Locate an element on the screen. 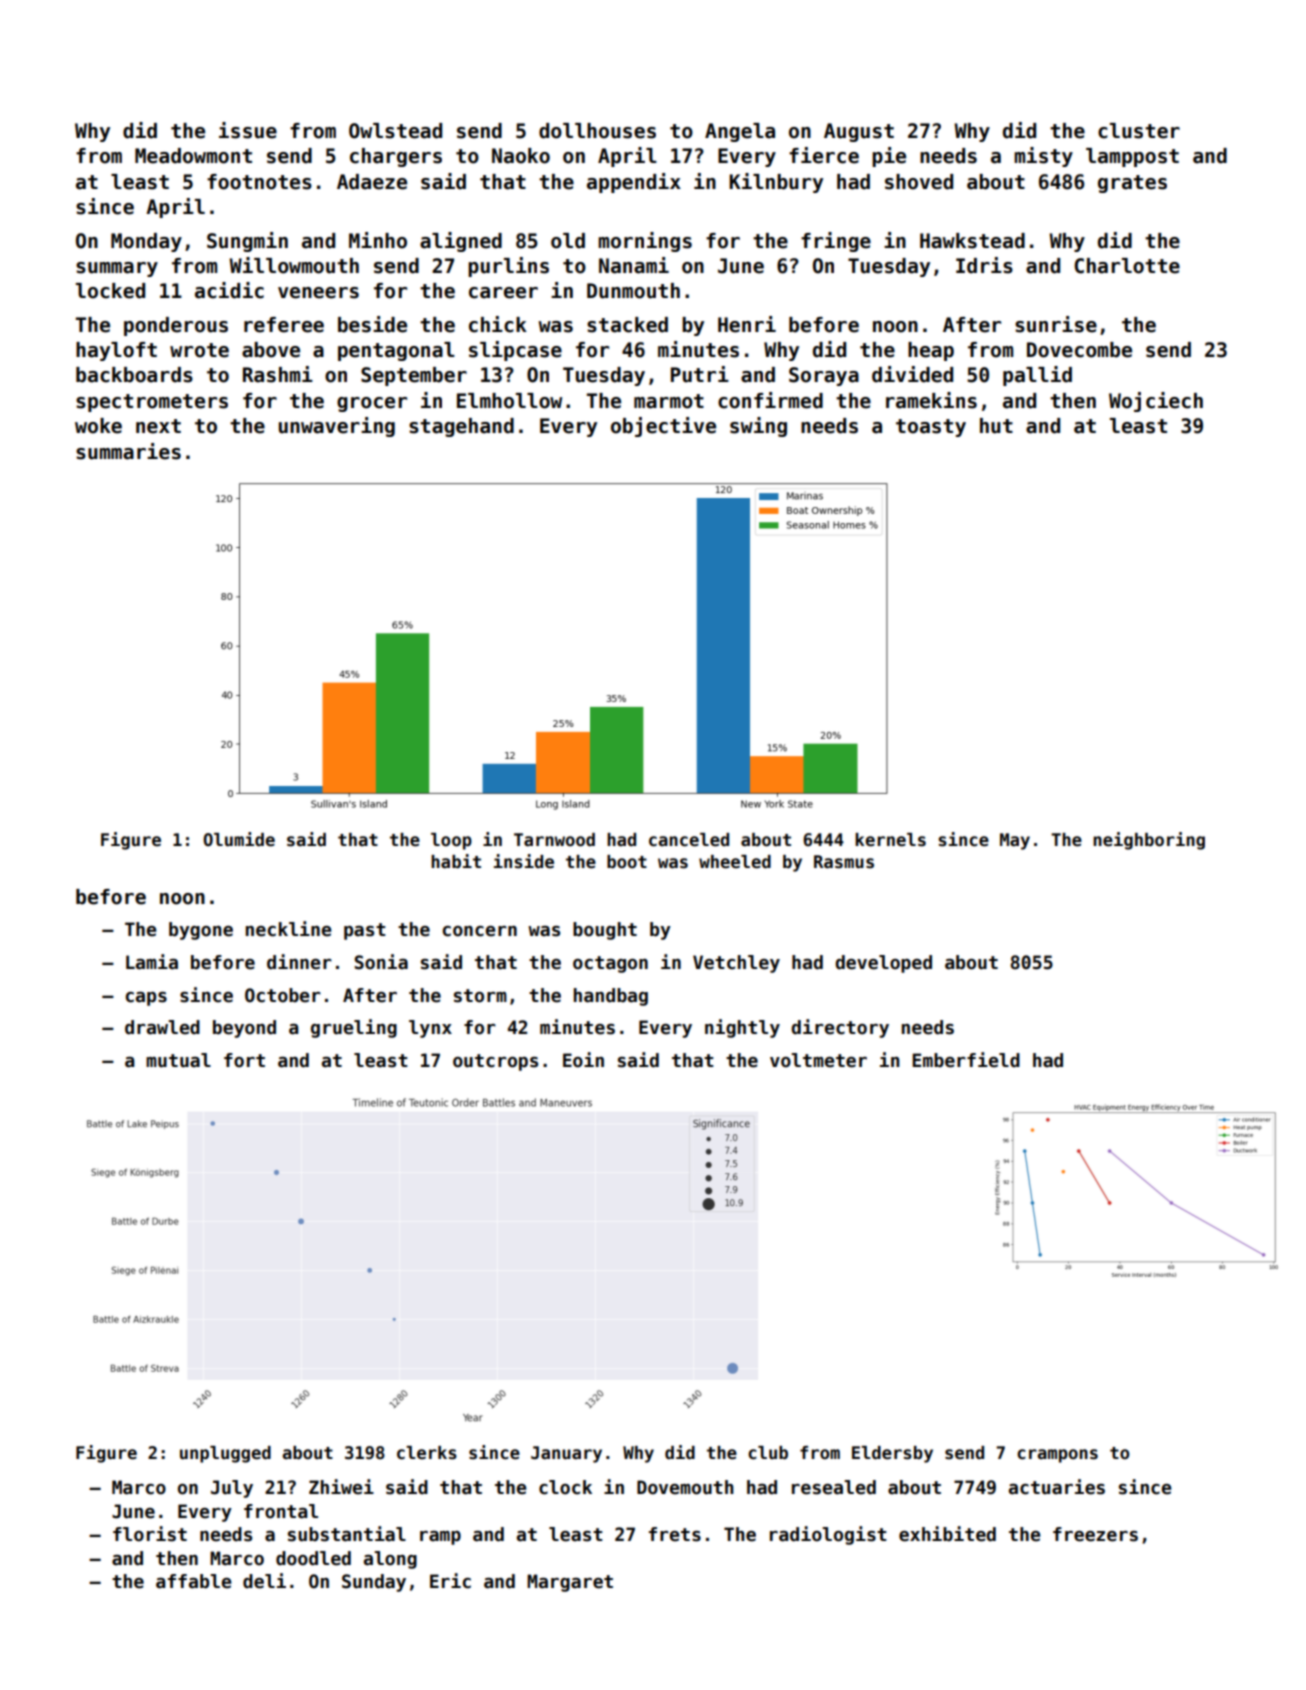  dollhouses is located at coordinates (597, 131).
